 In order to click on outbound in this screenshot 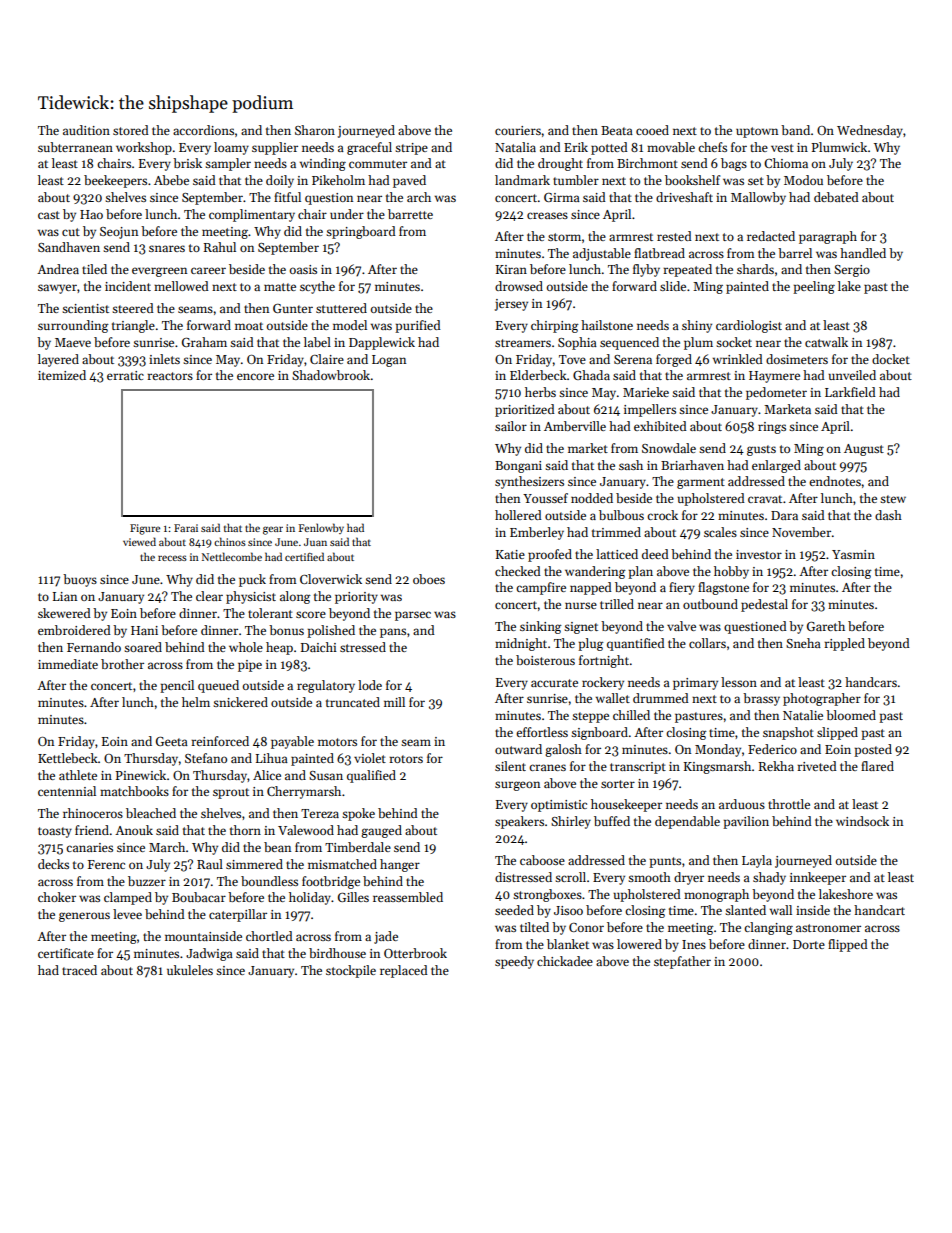, I will do `click(710, 604)`.
